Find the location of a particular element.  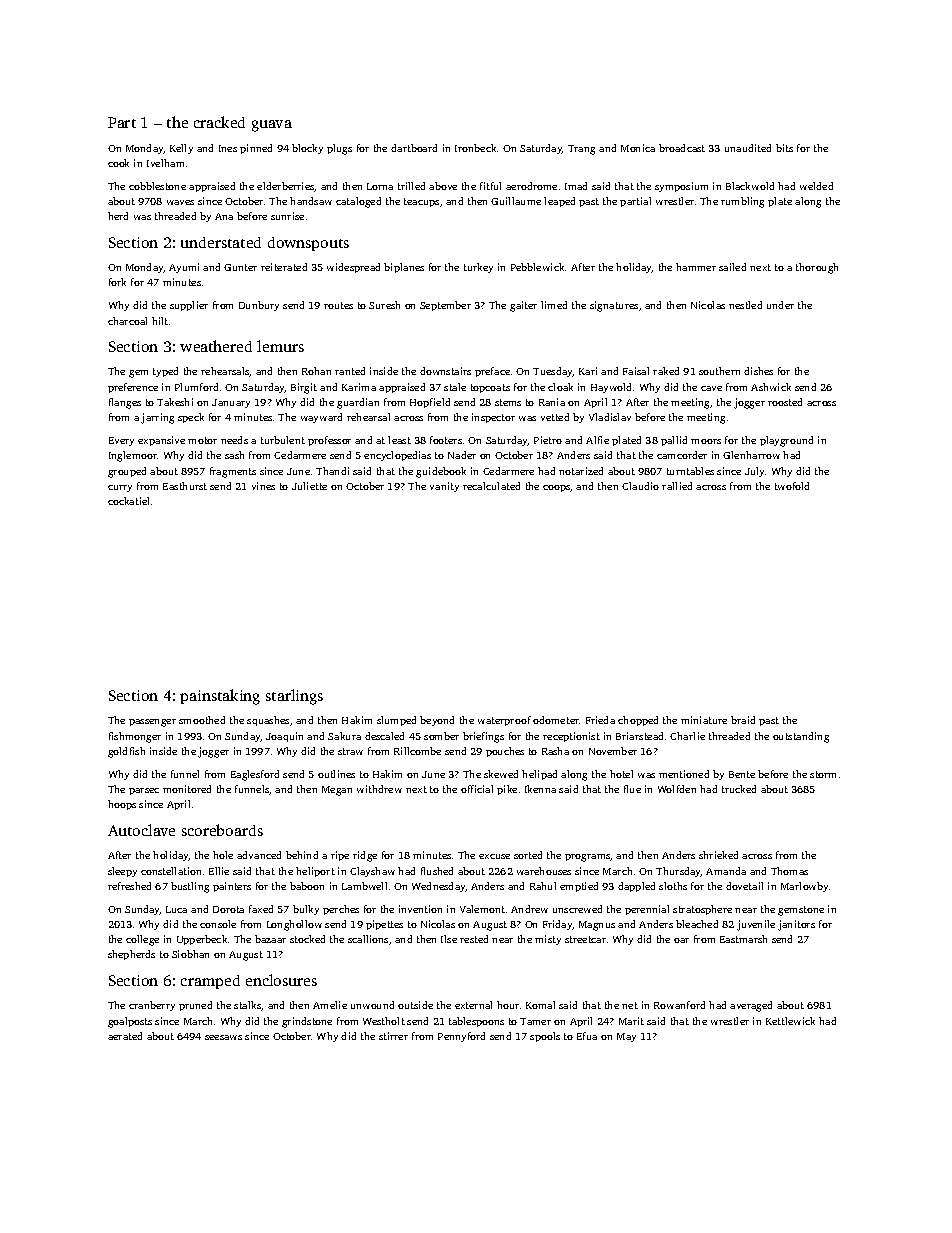

aerated is located at coordinates (125, 1036).
